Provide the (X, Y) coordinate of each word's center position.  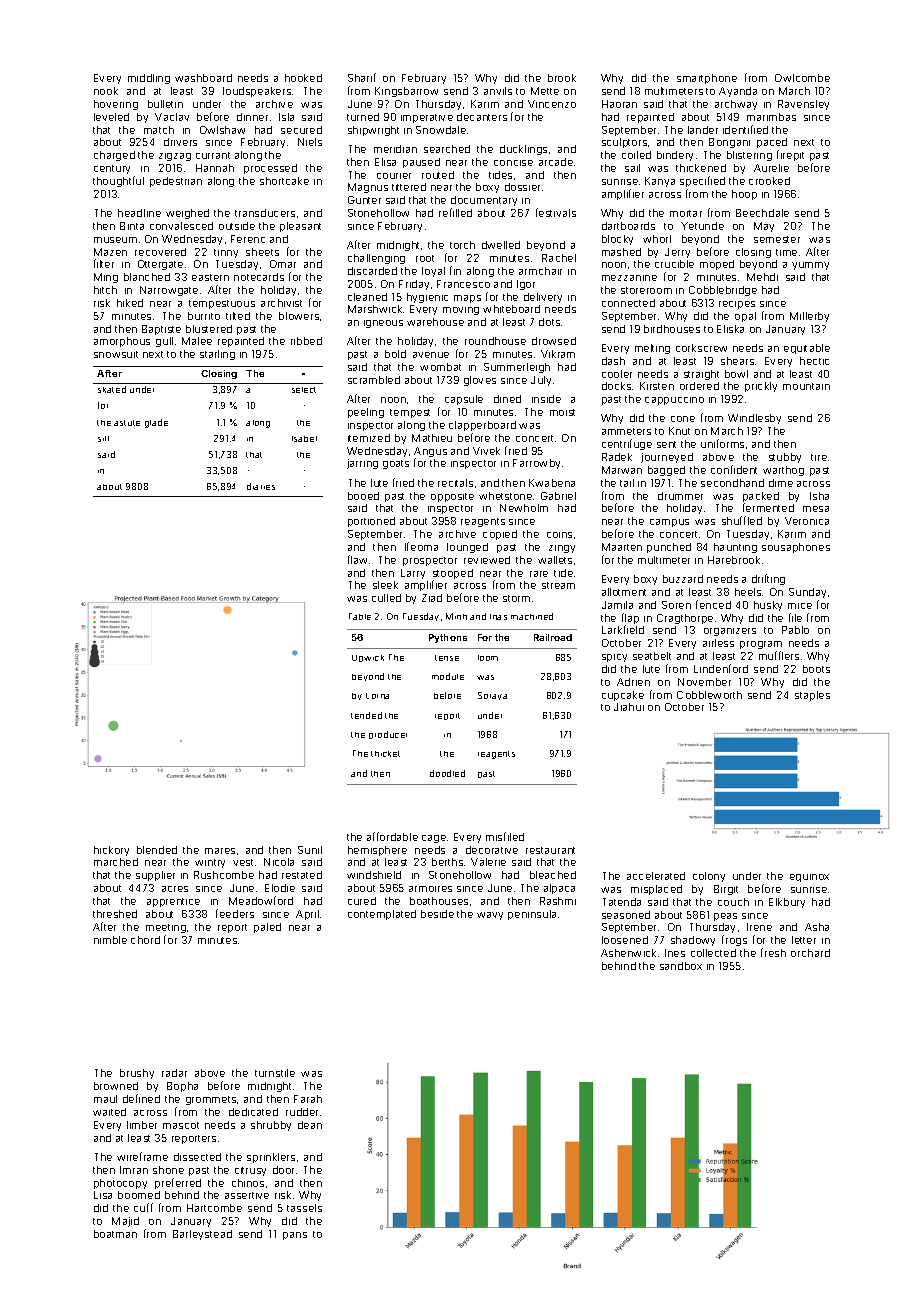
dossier (522, 187)
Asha (817, 927)
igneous (383, 324)
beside (437, 914)
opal (745, 317)
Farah (308, 1099)
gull (164, 342)
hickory (111, 851)
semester (777, 239)
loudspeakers (257, 92)
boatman (115, 1234)
